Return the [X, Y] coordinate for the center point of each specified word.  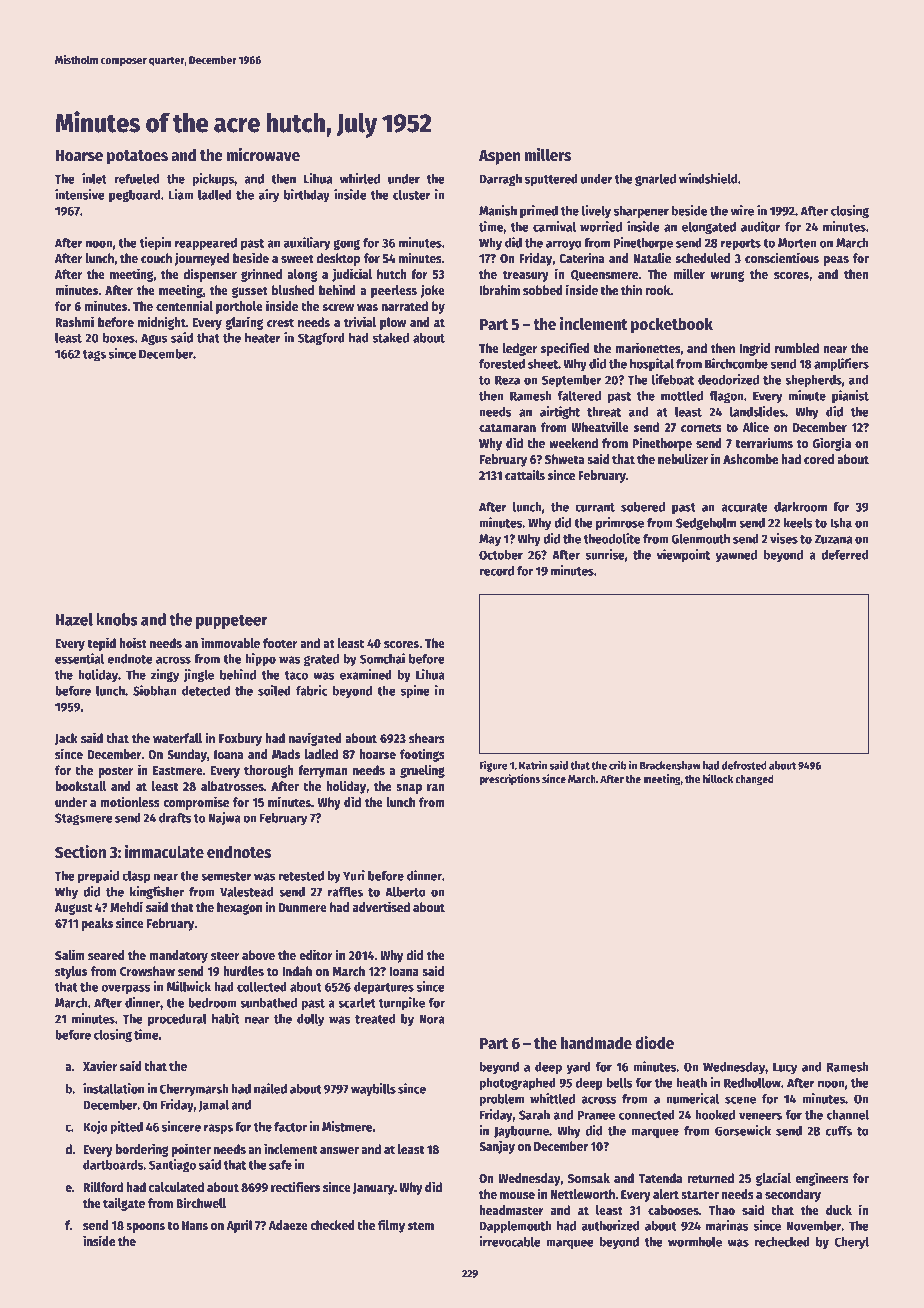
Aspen [500, 157]
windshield [708, 178]
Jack [66, 739]
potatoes [137, 157]
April [239, 1226]
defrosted [744, 765]
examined [366, 674]
